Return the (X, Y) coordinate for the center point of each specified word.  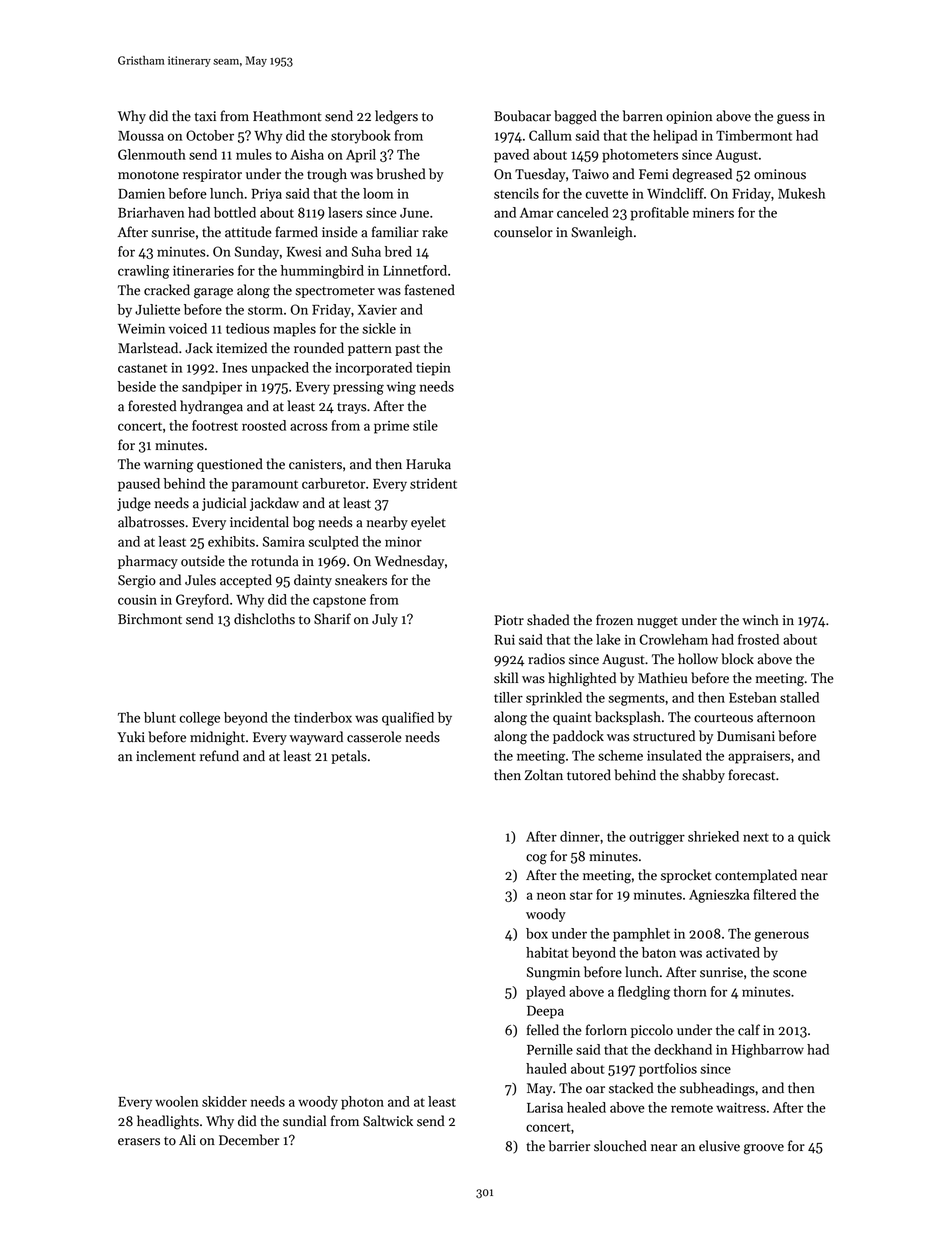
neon (551, 896)
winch (760, 620)
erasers (139, 1142)
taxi (205, 116)
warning (169, 466)
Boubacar (522, 116)
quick (814, 838)
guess (793, 119)
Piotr (509, 620)
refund (219, 756)
